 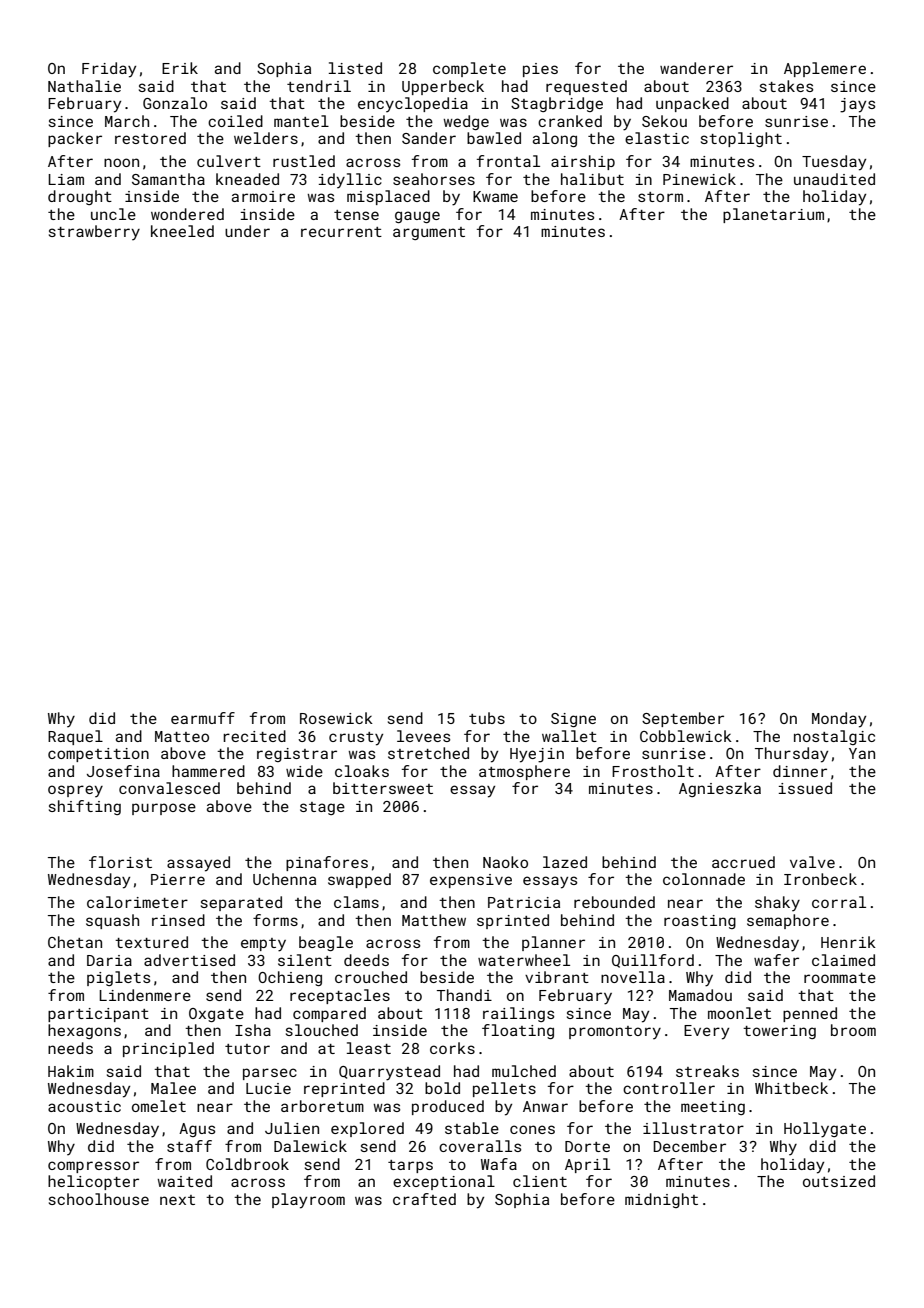 I want to click on rinsed, so click(x=178, y=920).
